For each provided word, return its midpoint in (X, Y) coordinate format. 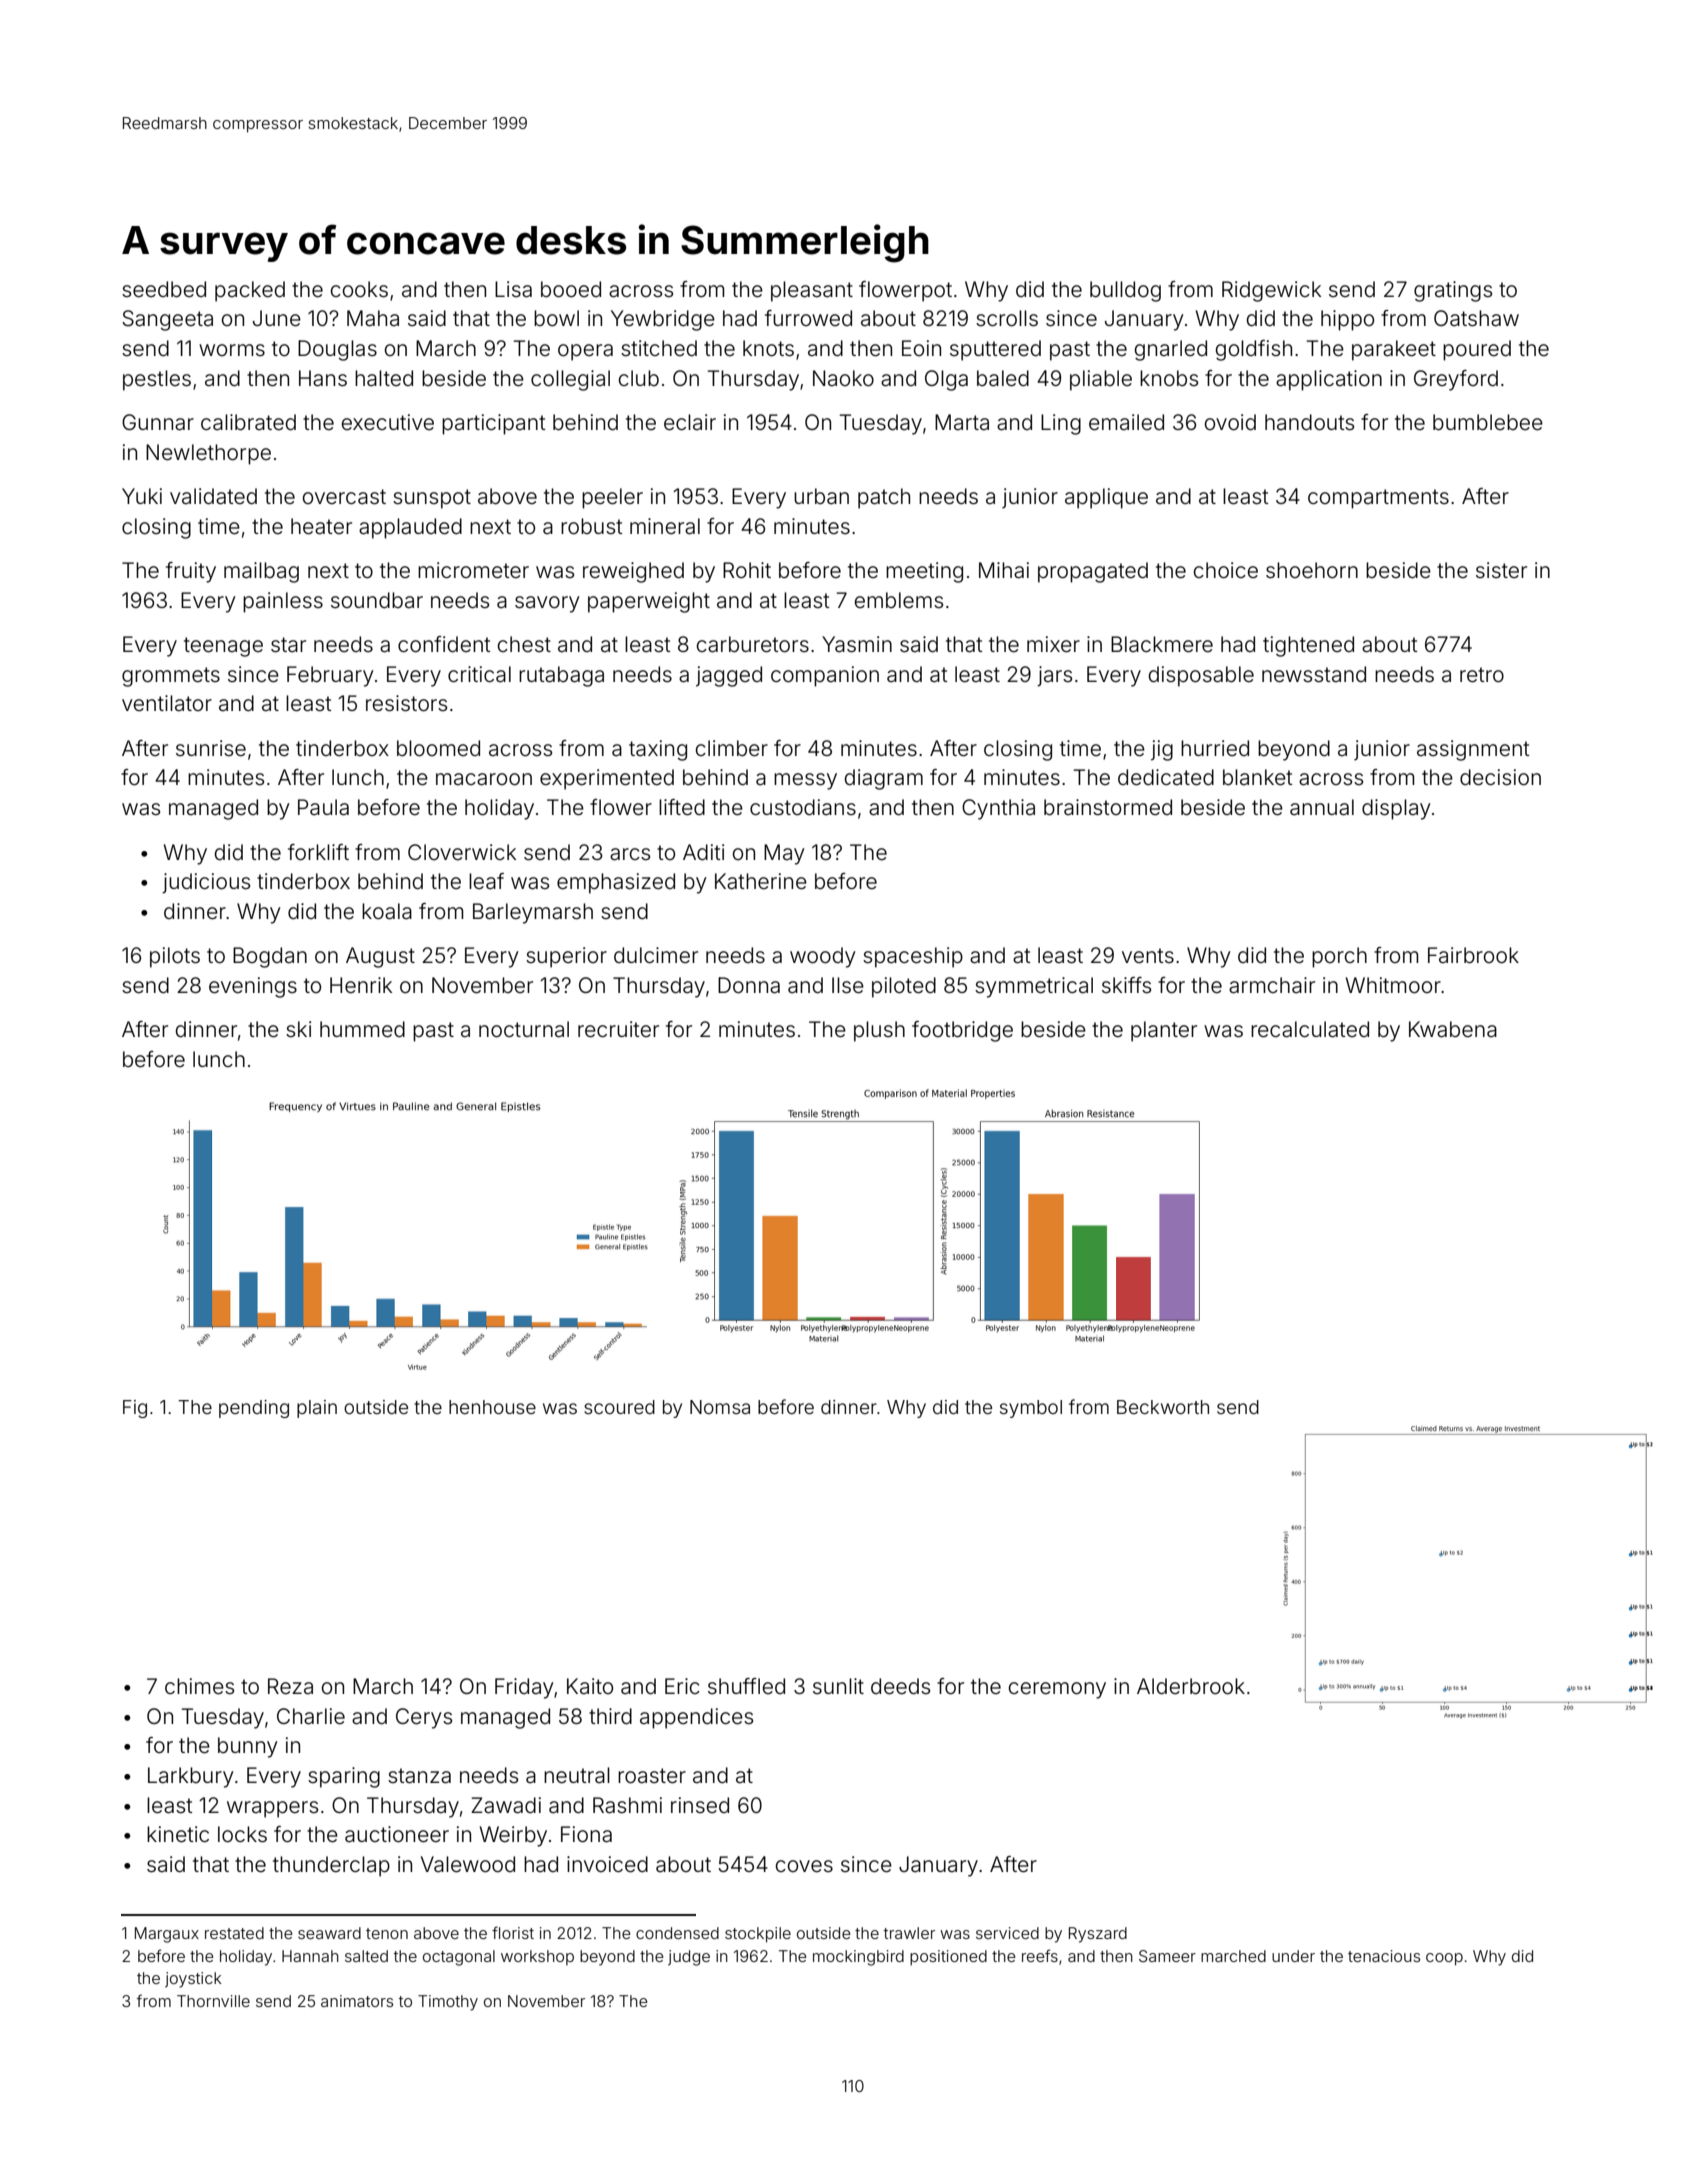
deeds (900, 1686)
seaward (329, 1933)
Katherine (761, 881)
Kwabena (1453, 1029)
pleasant (812, 291)
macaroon (484, 779)
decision (1500, 777)
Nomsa (720, 1407)
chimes (199, 1686)
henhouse (492, 1407)
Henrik (361, 985)
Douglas (337, 350)
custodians (803, 807)
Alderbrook (1191, 1686)
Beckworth (1163, 1407)
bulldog (1125, 291)
